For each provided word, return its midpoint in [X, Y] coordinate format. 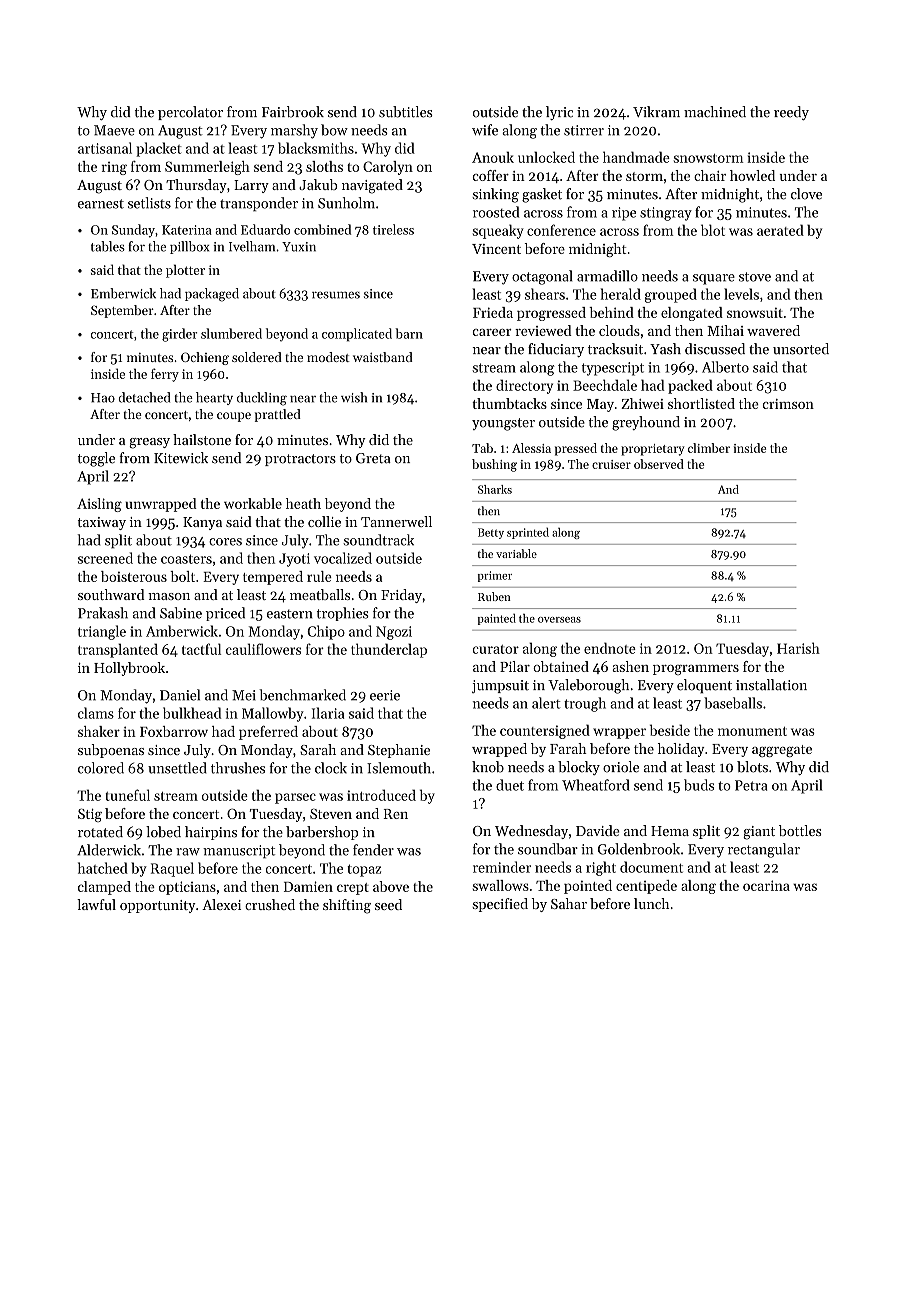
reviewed [543, 330]
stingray [666, 214]
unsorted [801, 349]
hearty [214, 398]
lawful [96, 904]
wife [485, 130]
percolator [190, 113]
